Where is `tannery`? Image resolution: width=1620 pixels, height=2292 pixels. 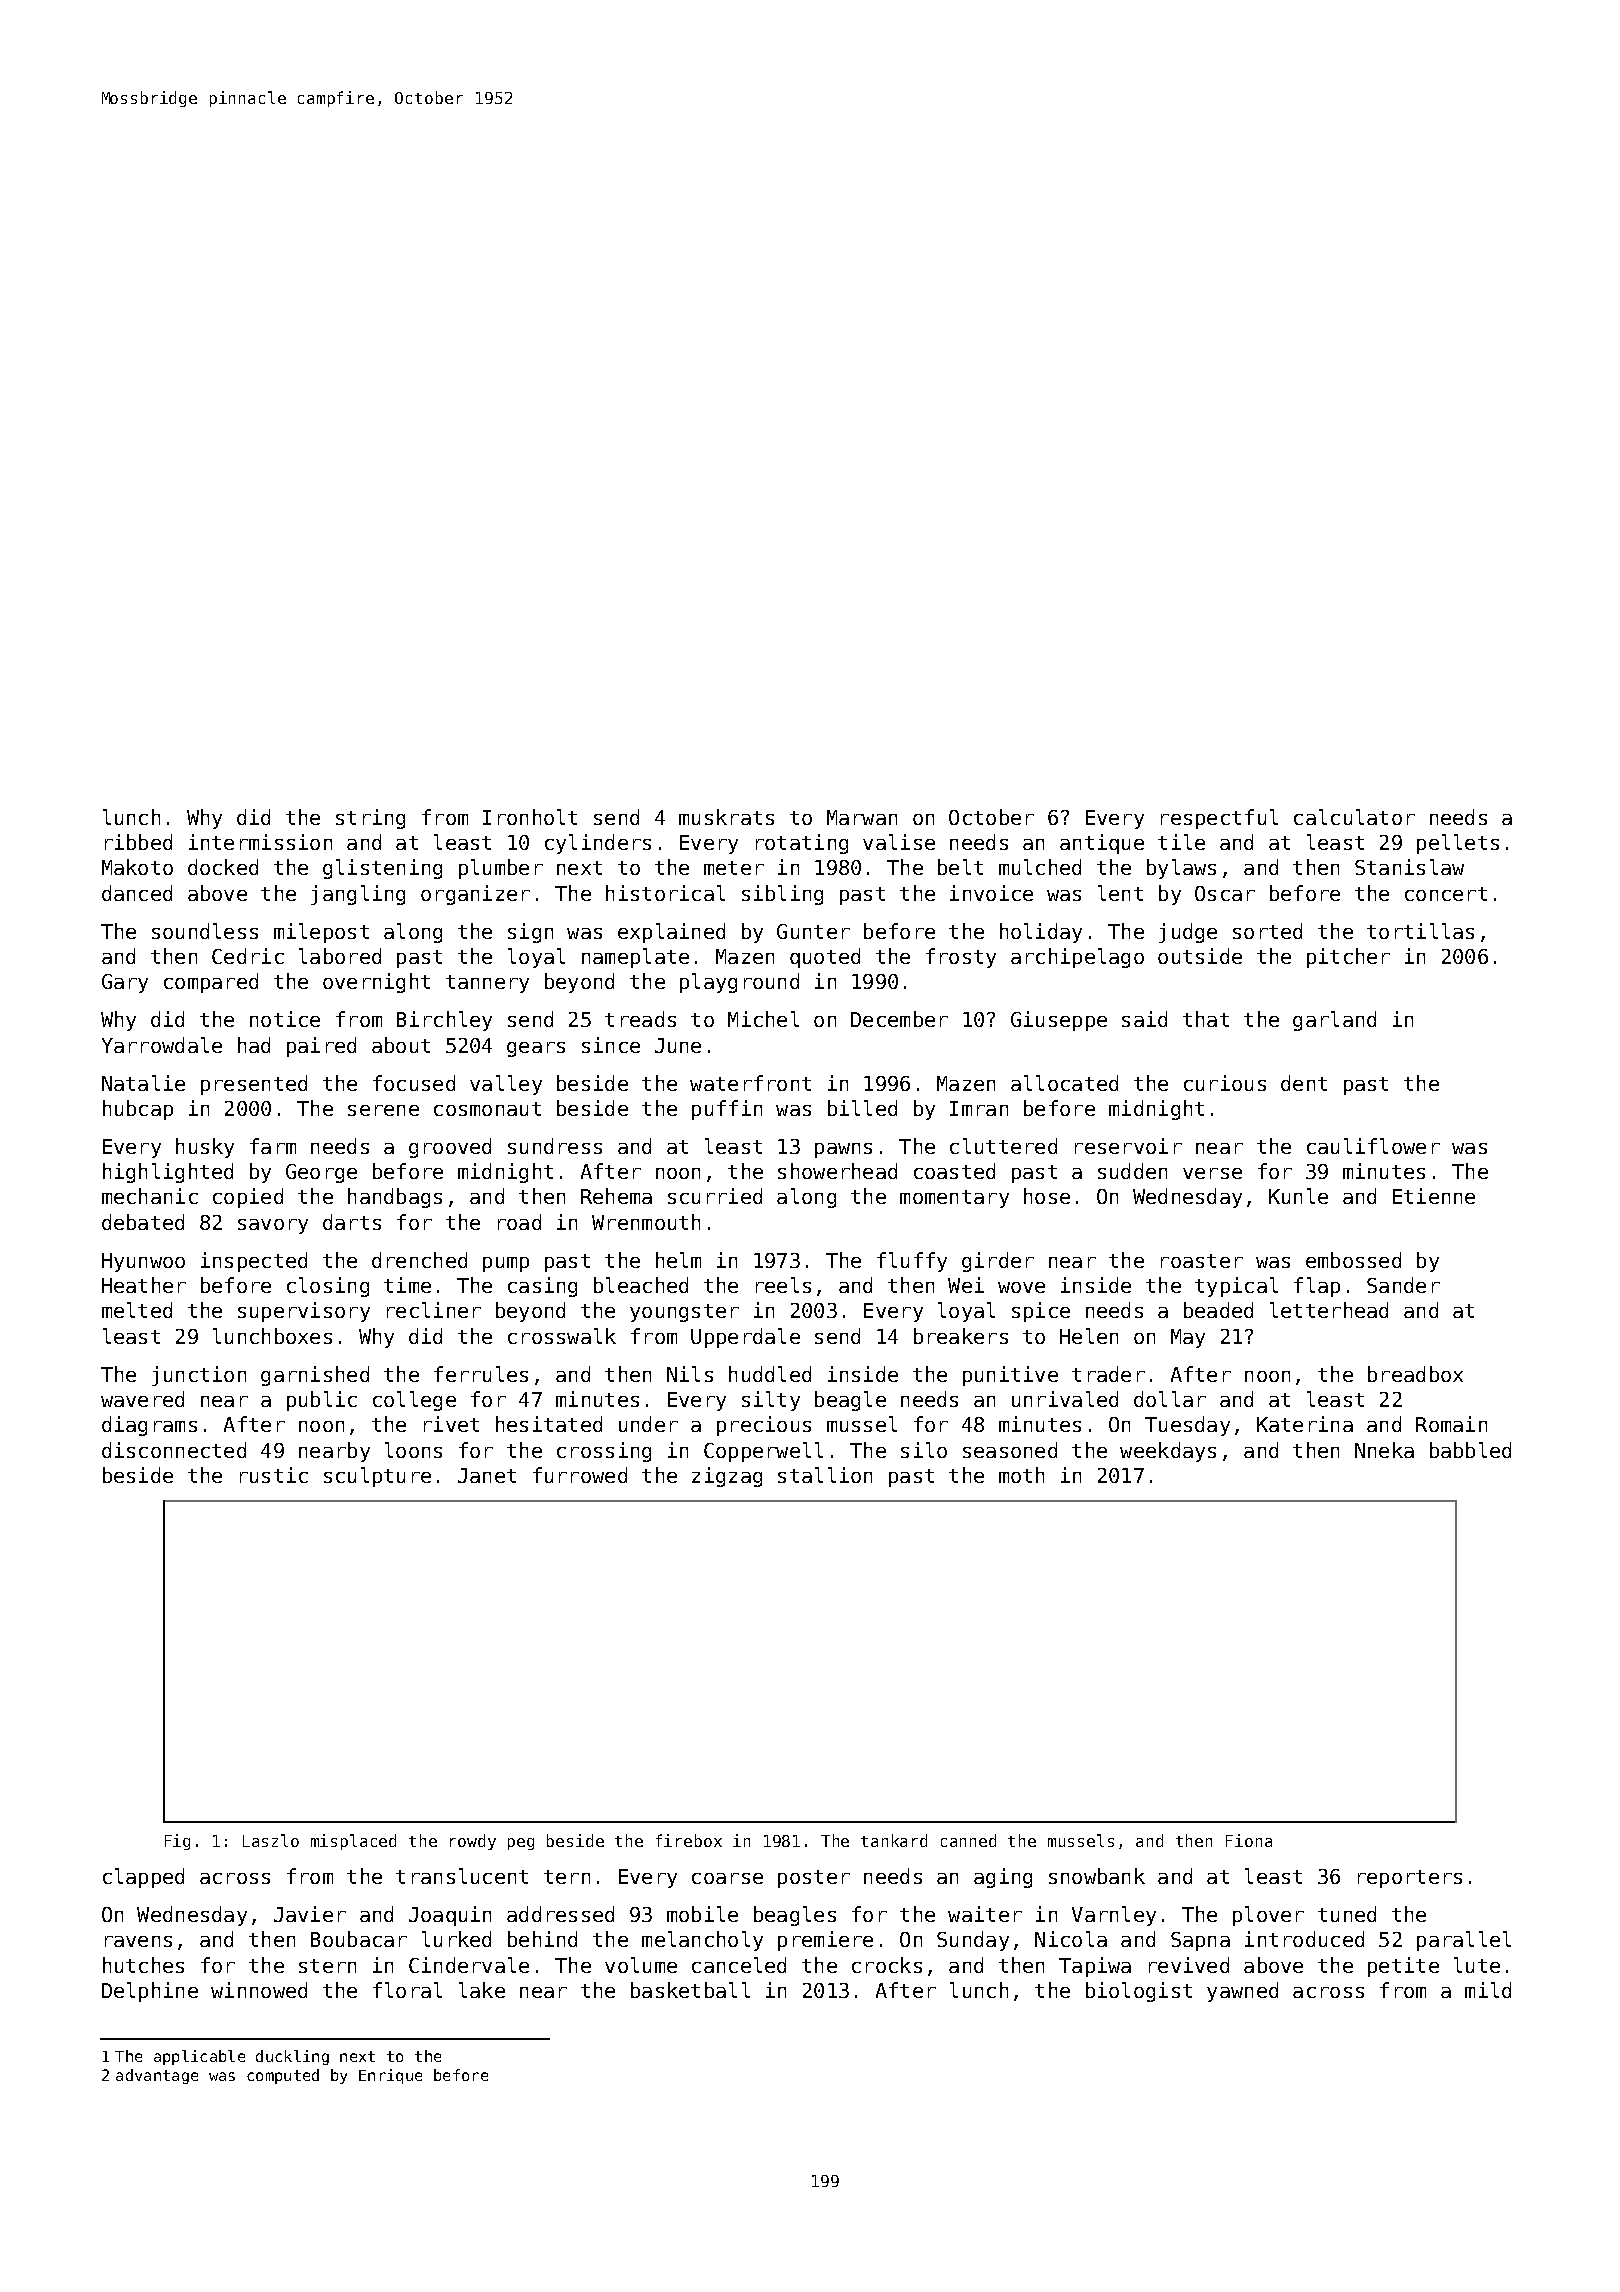
tannery is located at coordinates (487, 984).
